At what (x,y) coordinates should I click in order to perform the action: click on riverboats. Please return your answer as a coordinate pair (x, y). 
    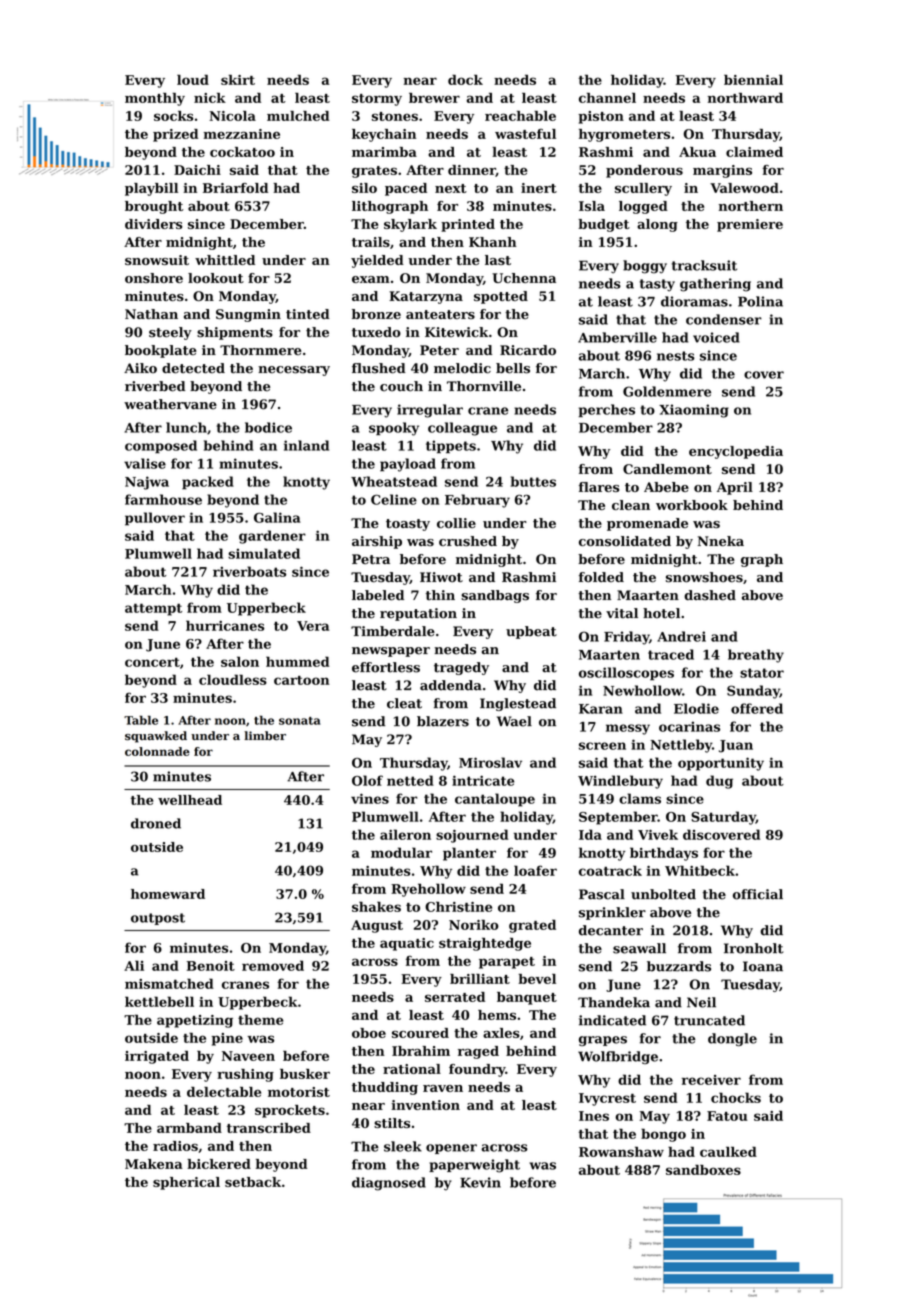
    Looking at the image, I should click on (249, 571).
